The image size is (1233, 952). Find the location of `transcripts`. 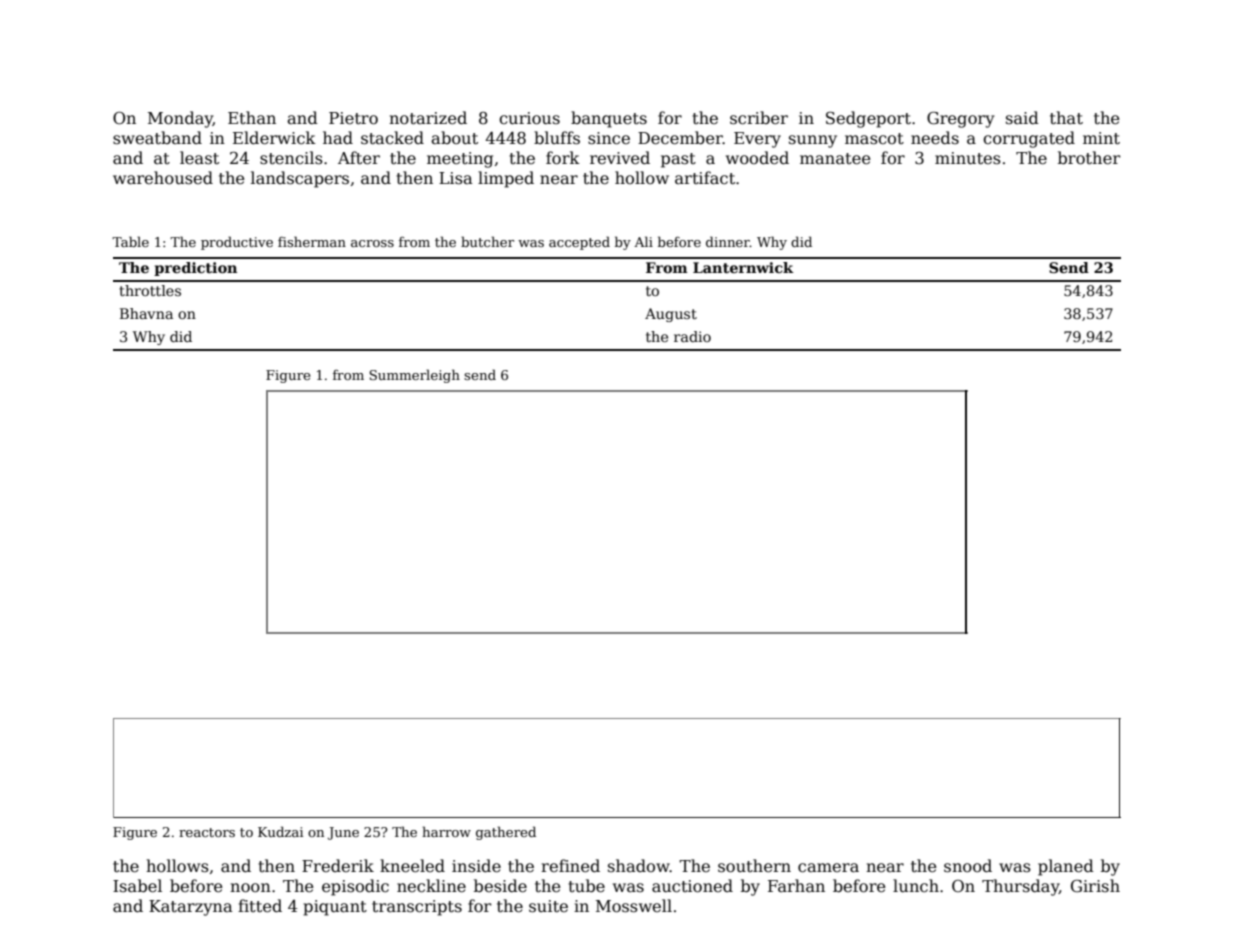

transcripts is located at coordinates (417, 908).
